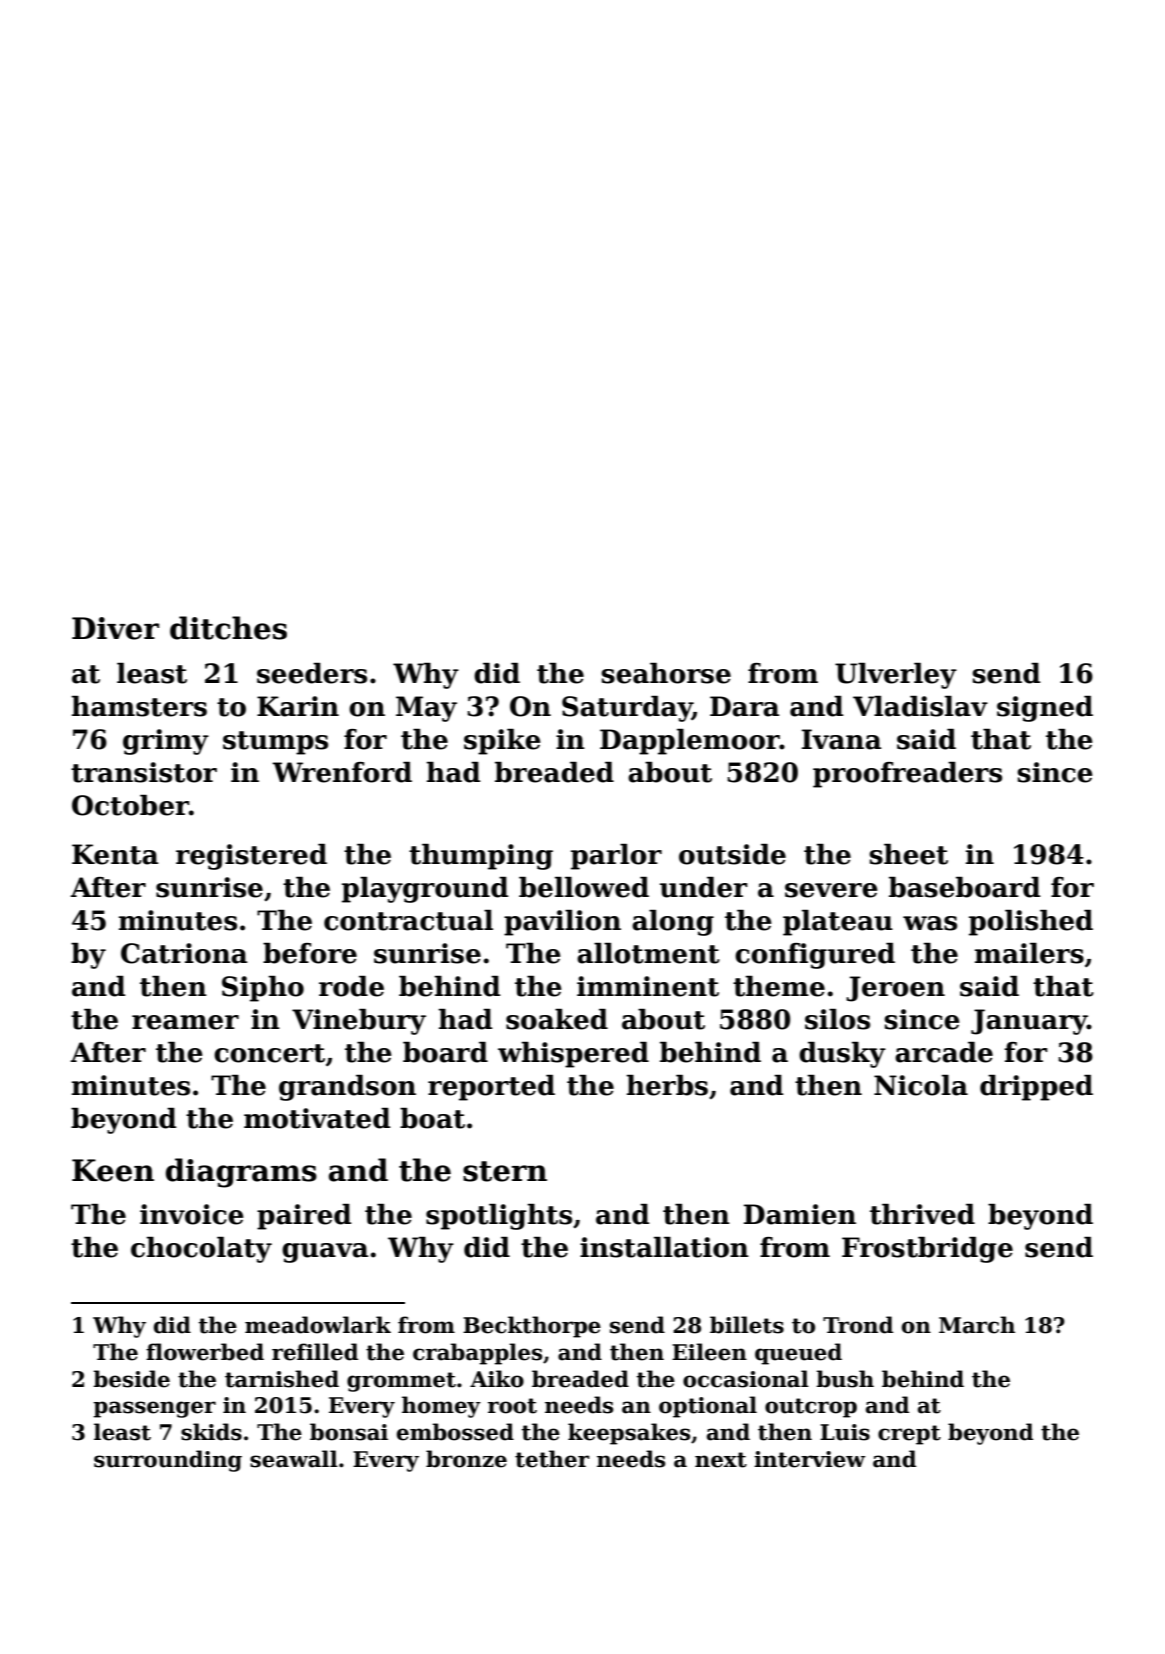 This page has width=1165, height=1654. Describe the element at coordinates (896, 676) in the page. I see `Ulverley` at that location.
